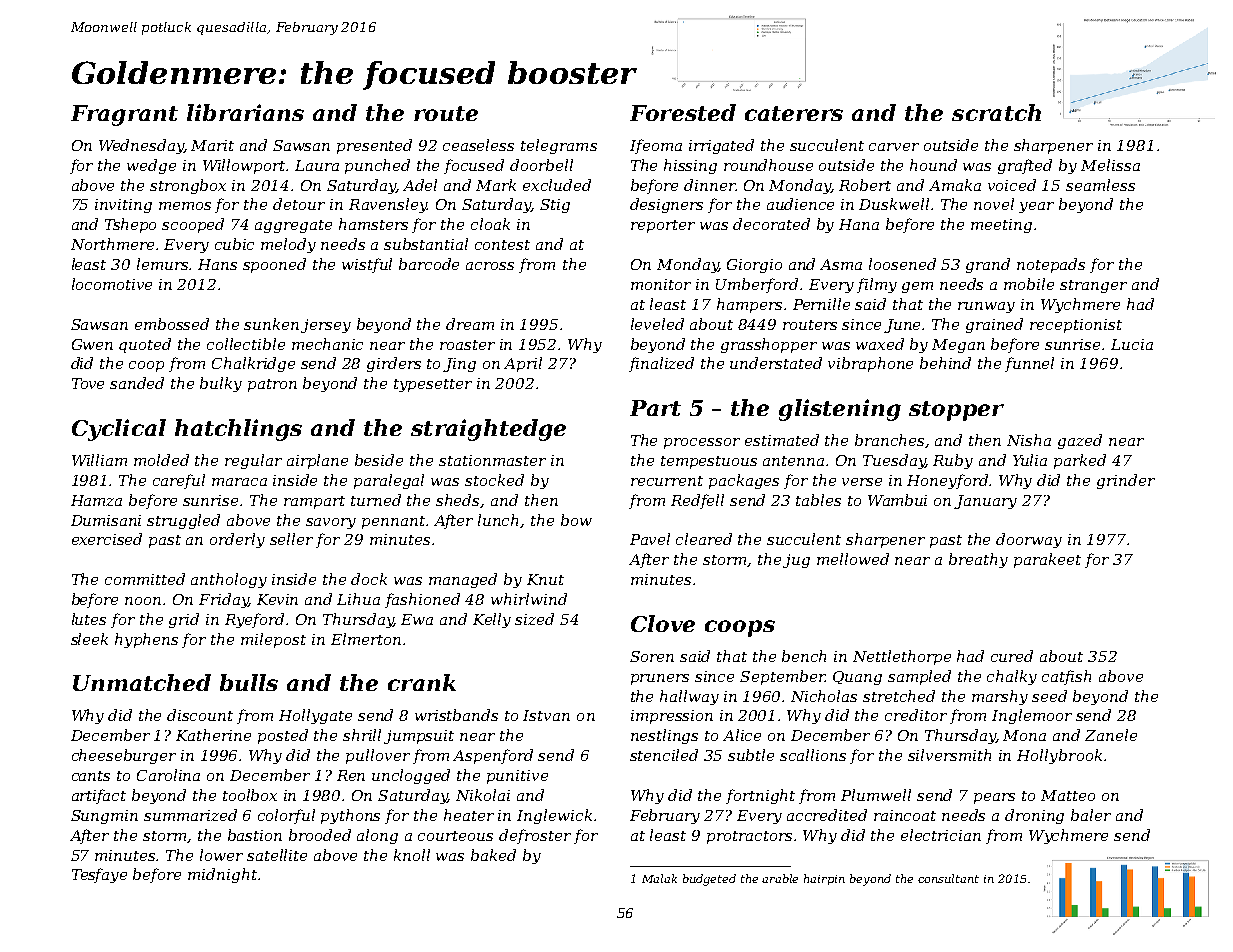 Image resolution: width=1233 pixels, height=952 pixels. Describe the element at coordinates (119, 430) in the document. I see `Cyclical` at that location.
